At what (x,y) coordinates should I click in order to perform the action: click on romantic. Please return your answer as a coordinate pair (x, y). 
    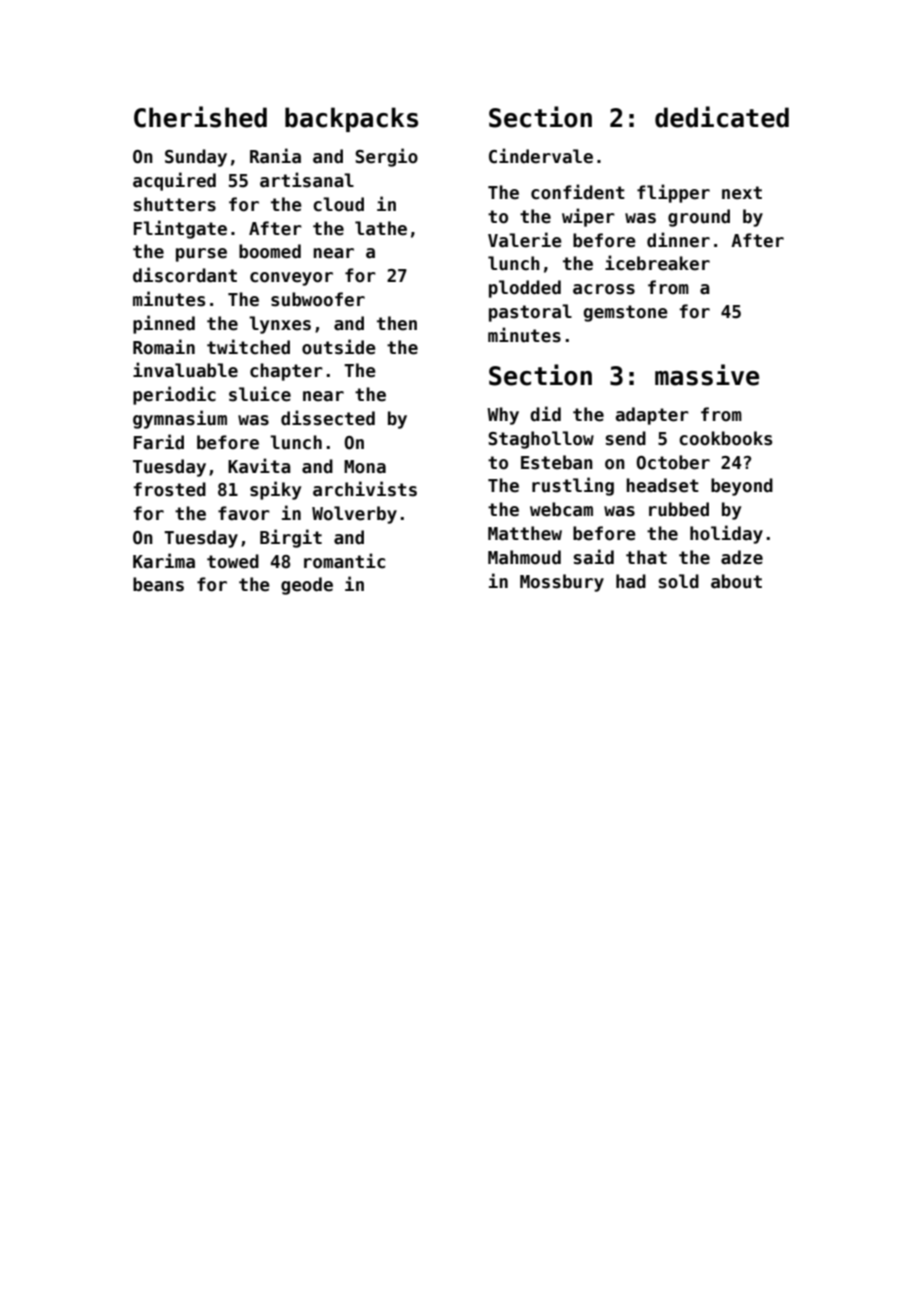
    Looking at the image, I should click on (344, 561).
